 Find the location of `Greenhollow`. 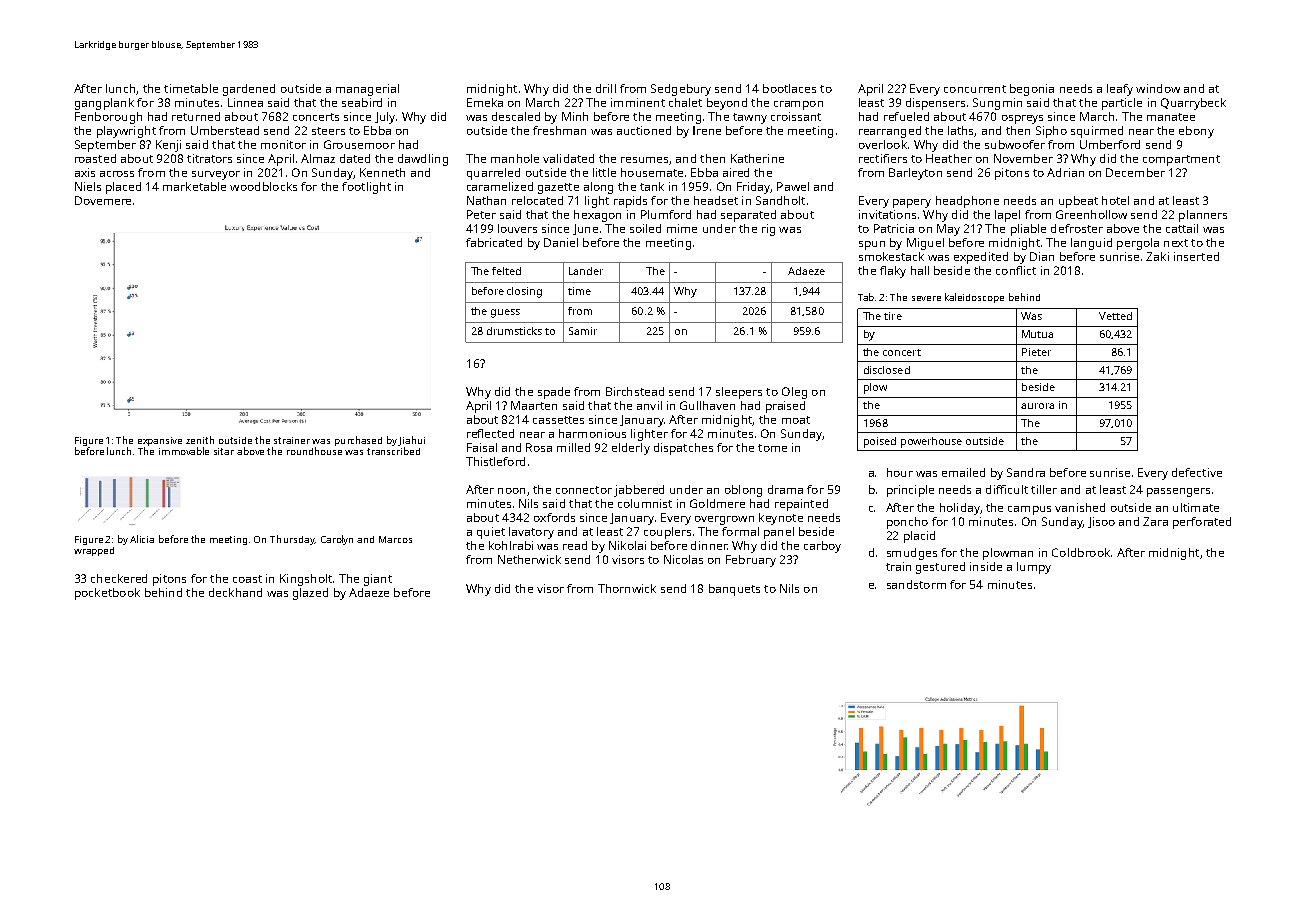

Greenhollow is located at coordinates (1091, 214).
